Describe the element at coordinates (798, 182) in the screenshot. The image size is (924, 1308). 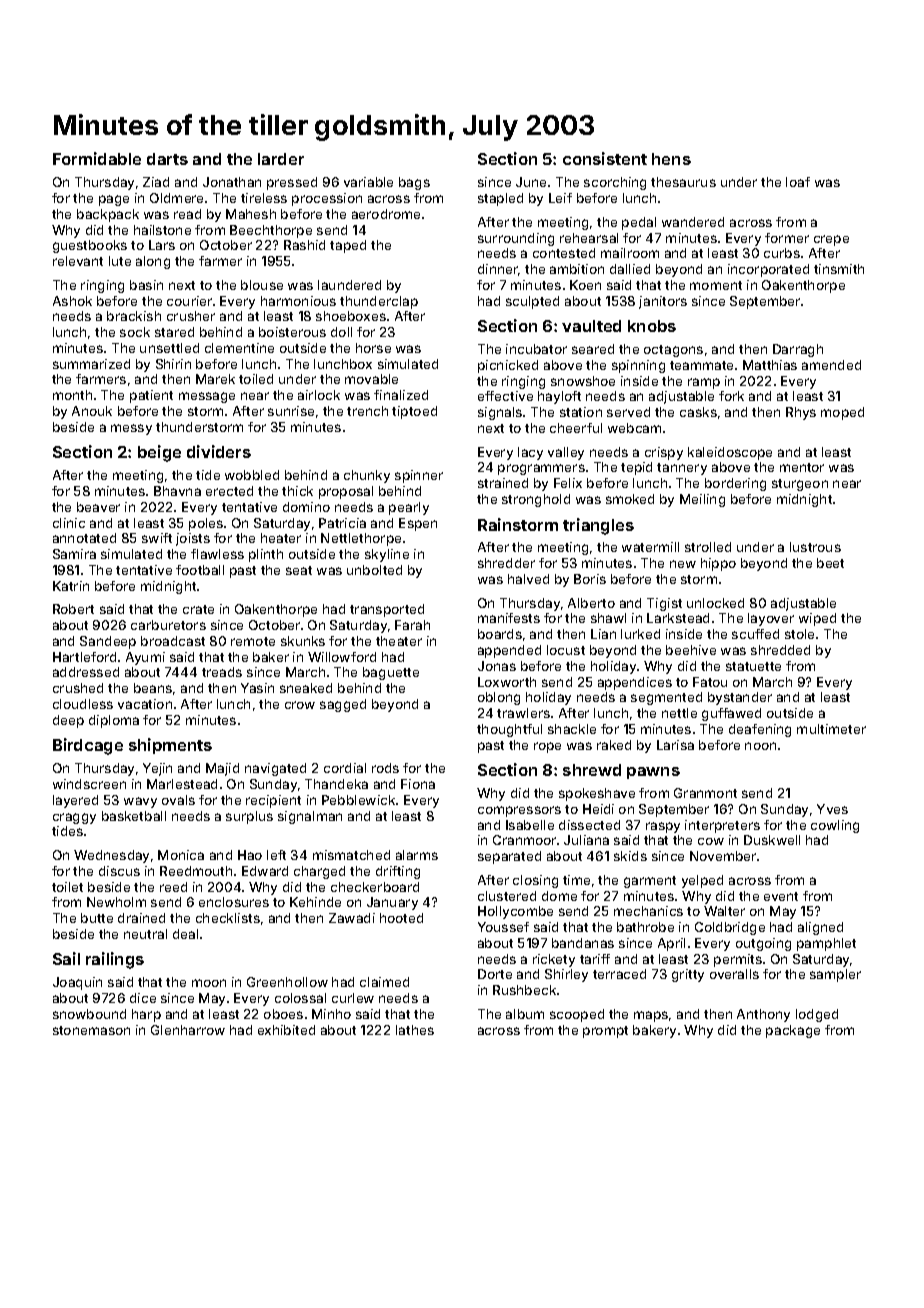
I see `loaf` at that location.
